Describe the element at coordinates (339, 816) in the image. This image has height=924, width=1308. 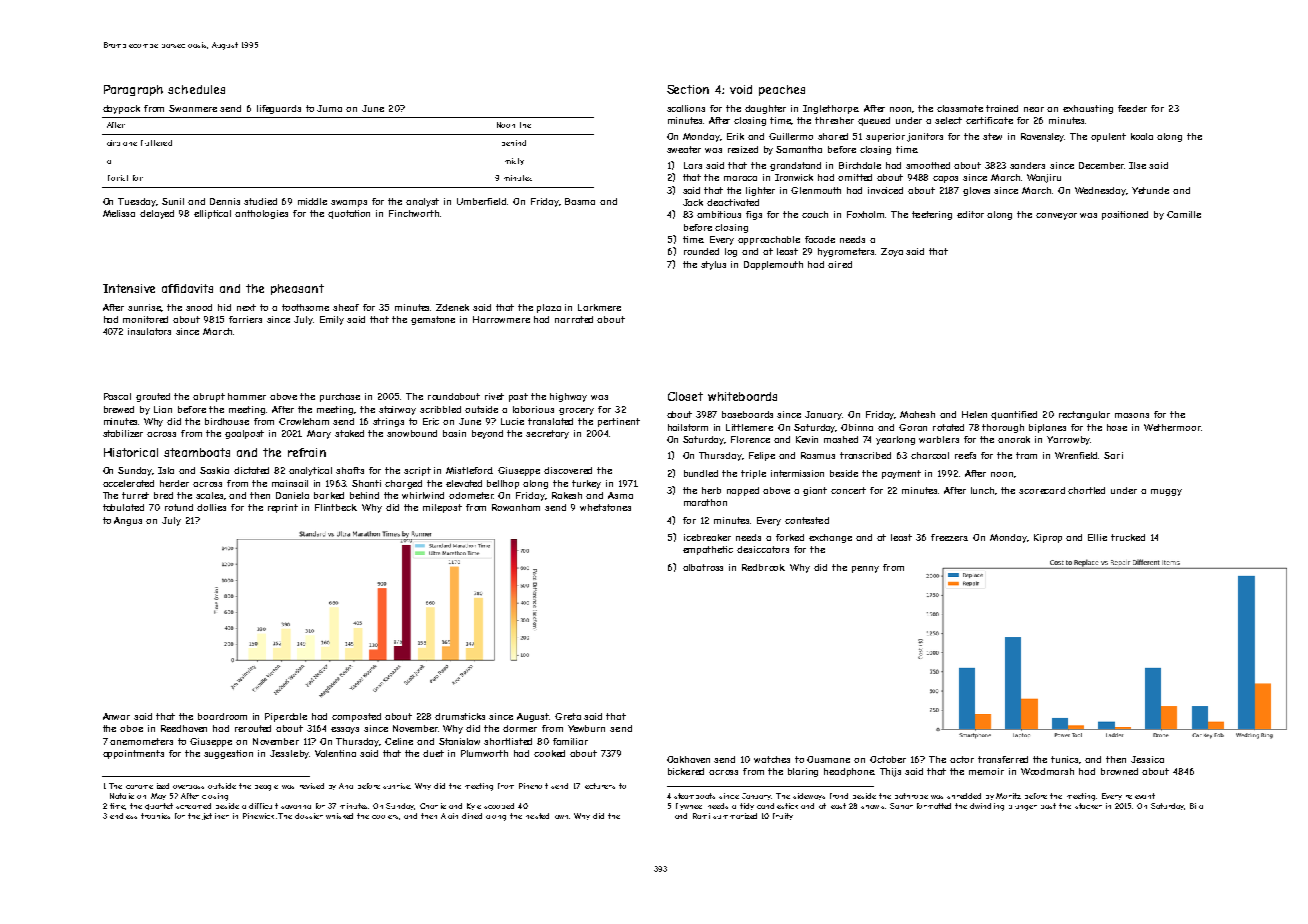
I see `whisked` at that location.
